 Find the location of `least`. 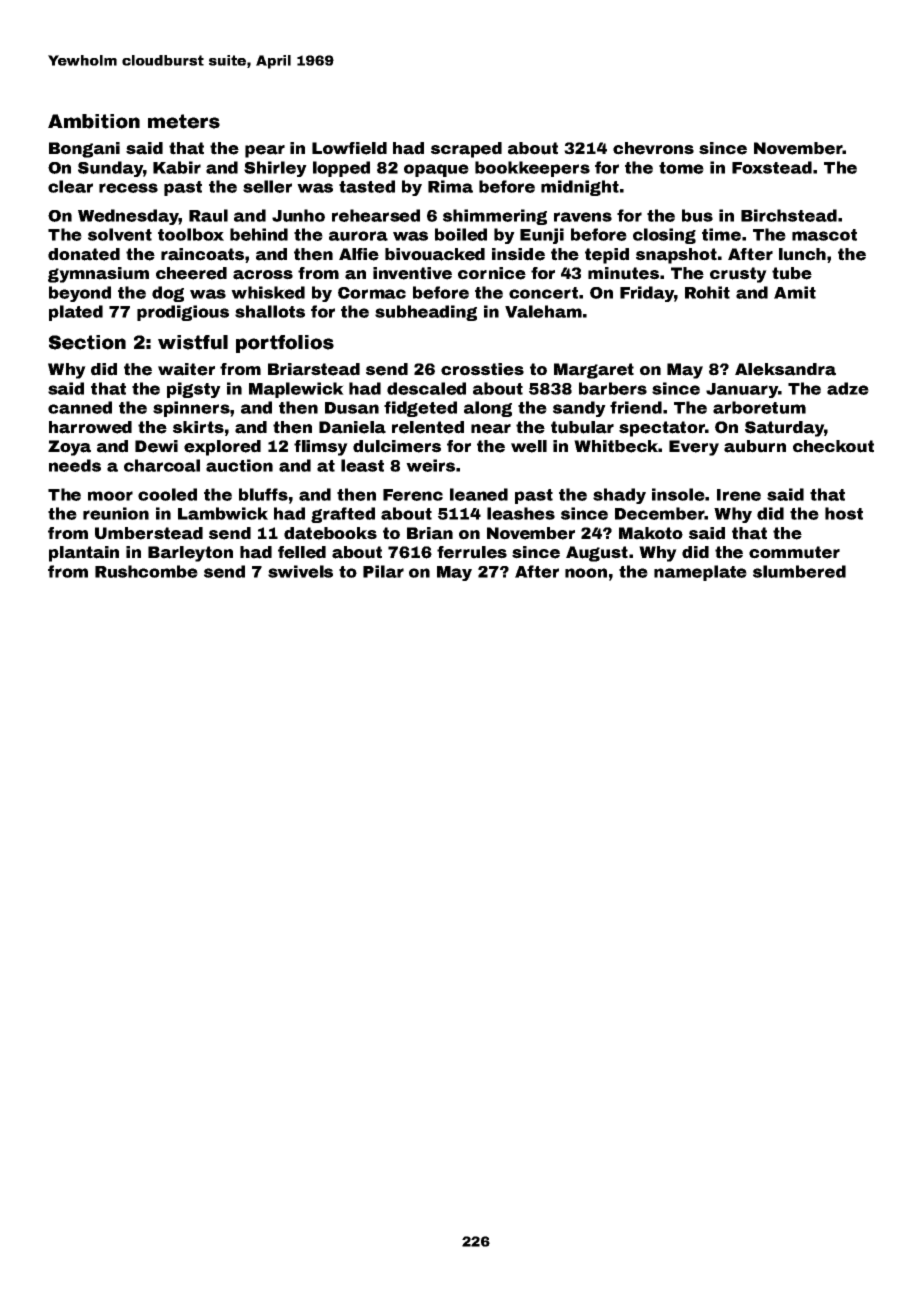

least is located at coordinates (362, 465).
